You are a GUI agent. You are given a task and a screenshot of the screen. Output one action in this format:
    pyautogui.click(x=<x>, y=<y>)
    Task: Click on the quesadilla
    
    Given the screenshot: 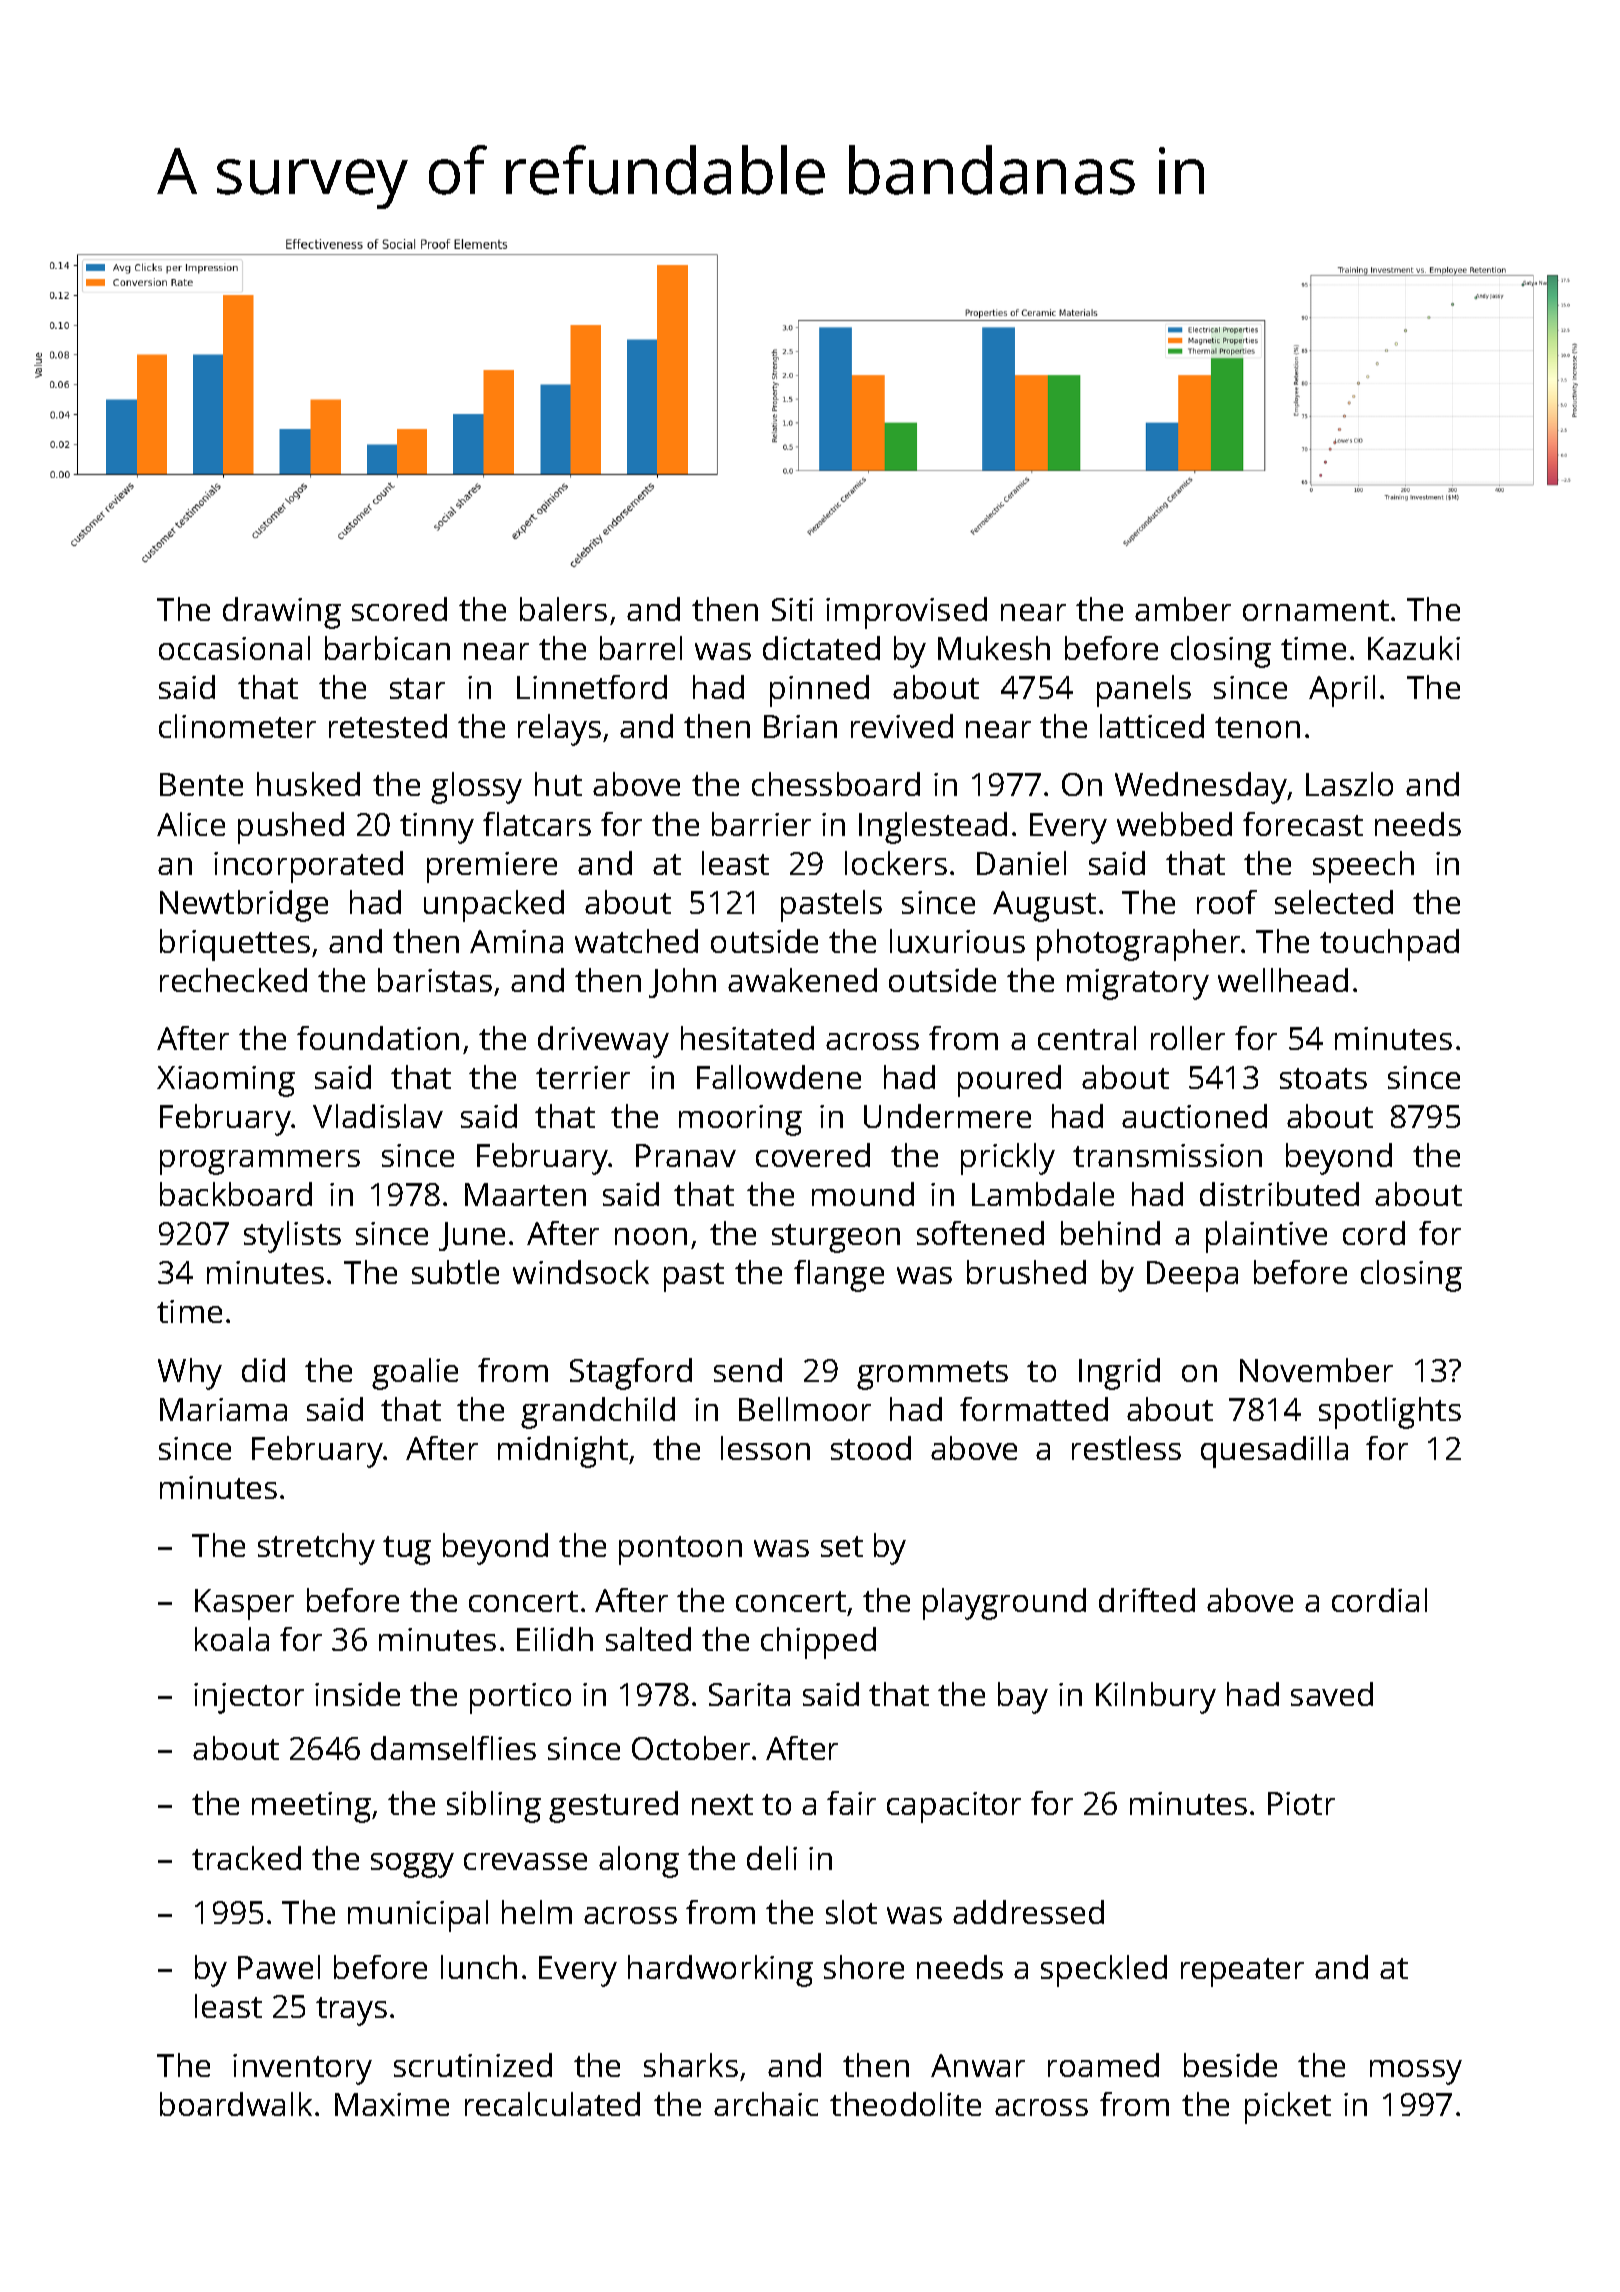 What is the action you would take?
    pyautogui.click(x=1274, y=1452)
